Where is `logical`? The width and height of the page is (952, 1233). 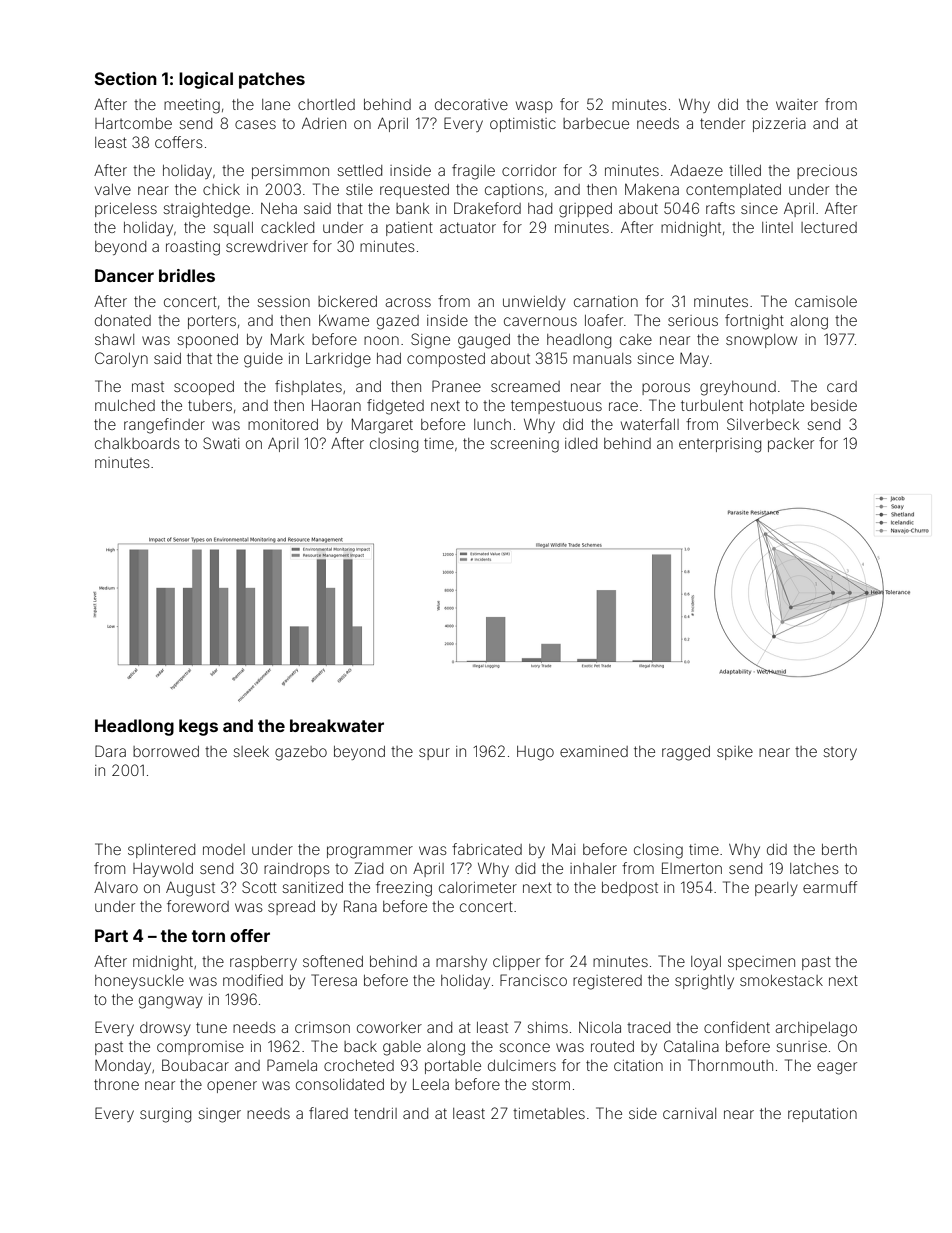
logical is located at coordinates (206, 80).
